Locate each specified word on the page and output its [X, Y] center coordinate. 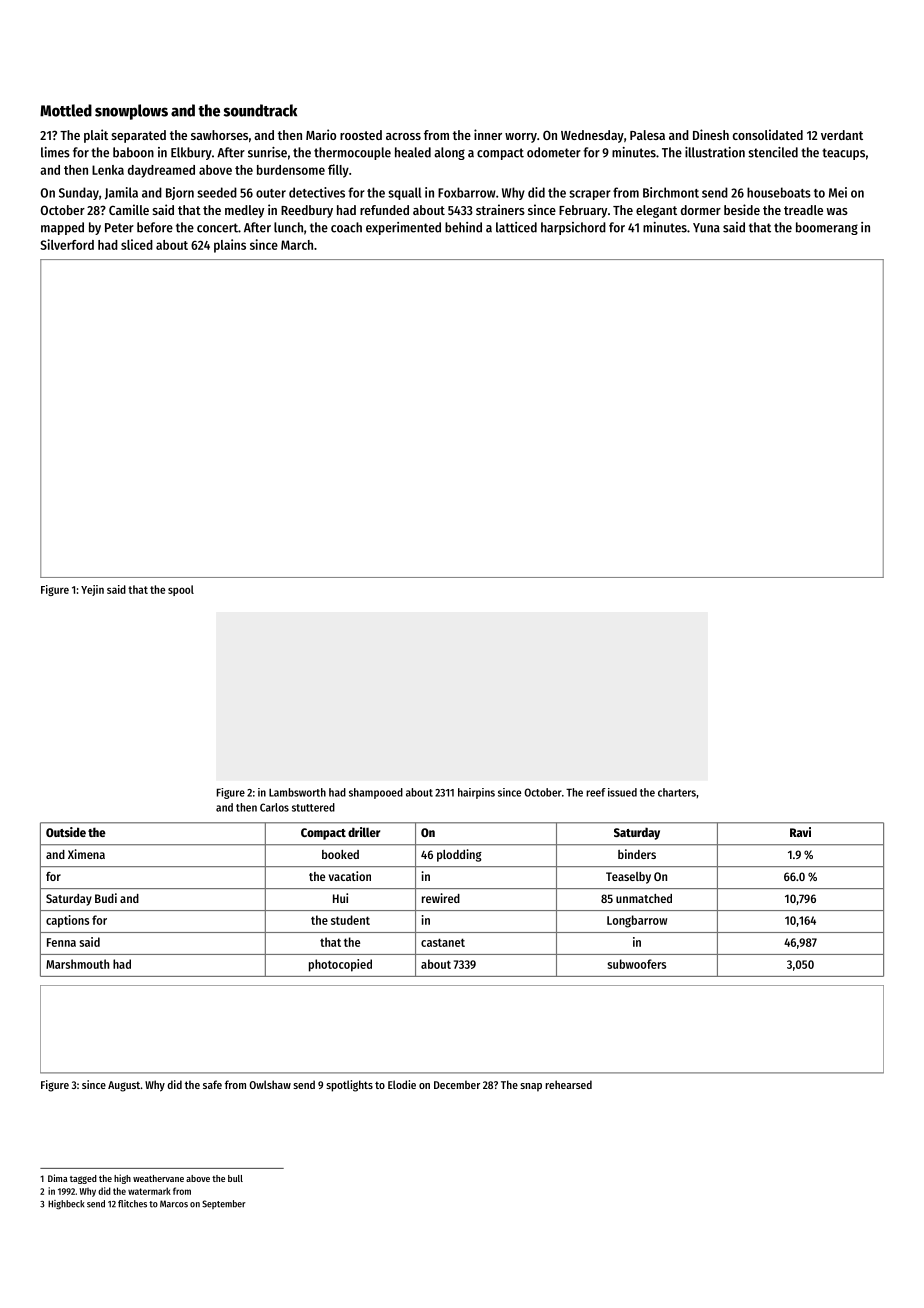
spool [181, 590]
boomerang [827, 228]
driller [364, 832]
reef [596, 792]
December [457, 1084]
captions [67, 921]
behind [463, 227]
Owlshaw [270, 1084]
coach [346, 227]
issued [622, 792]
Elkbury [191, 153]
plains [230, 246]
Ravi [800, 832]
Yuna [706, 228]
